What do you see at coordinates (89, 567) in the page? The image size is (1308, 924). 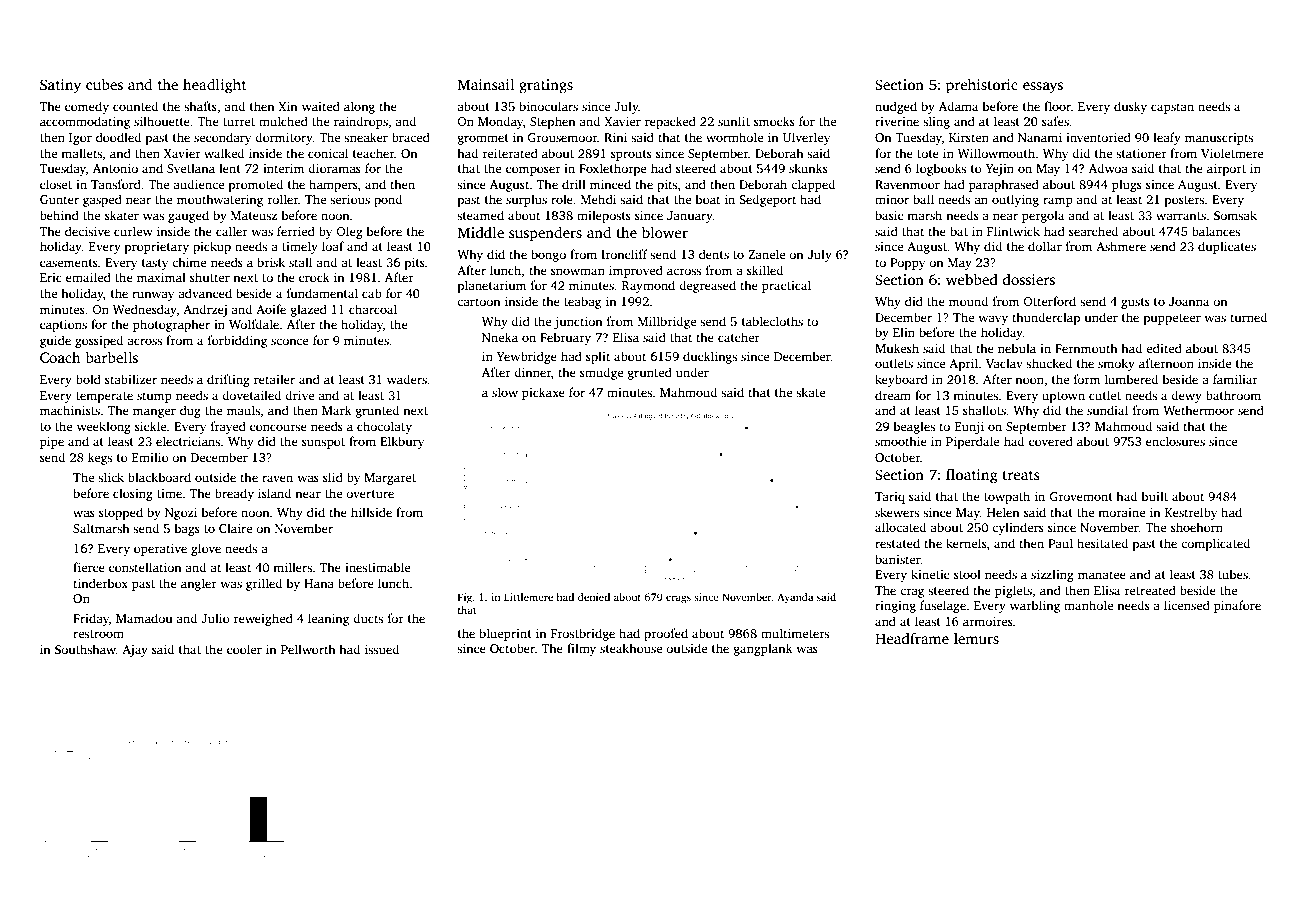 I see `fierce` at bounding box center [89, 567].
